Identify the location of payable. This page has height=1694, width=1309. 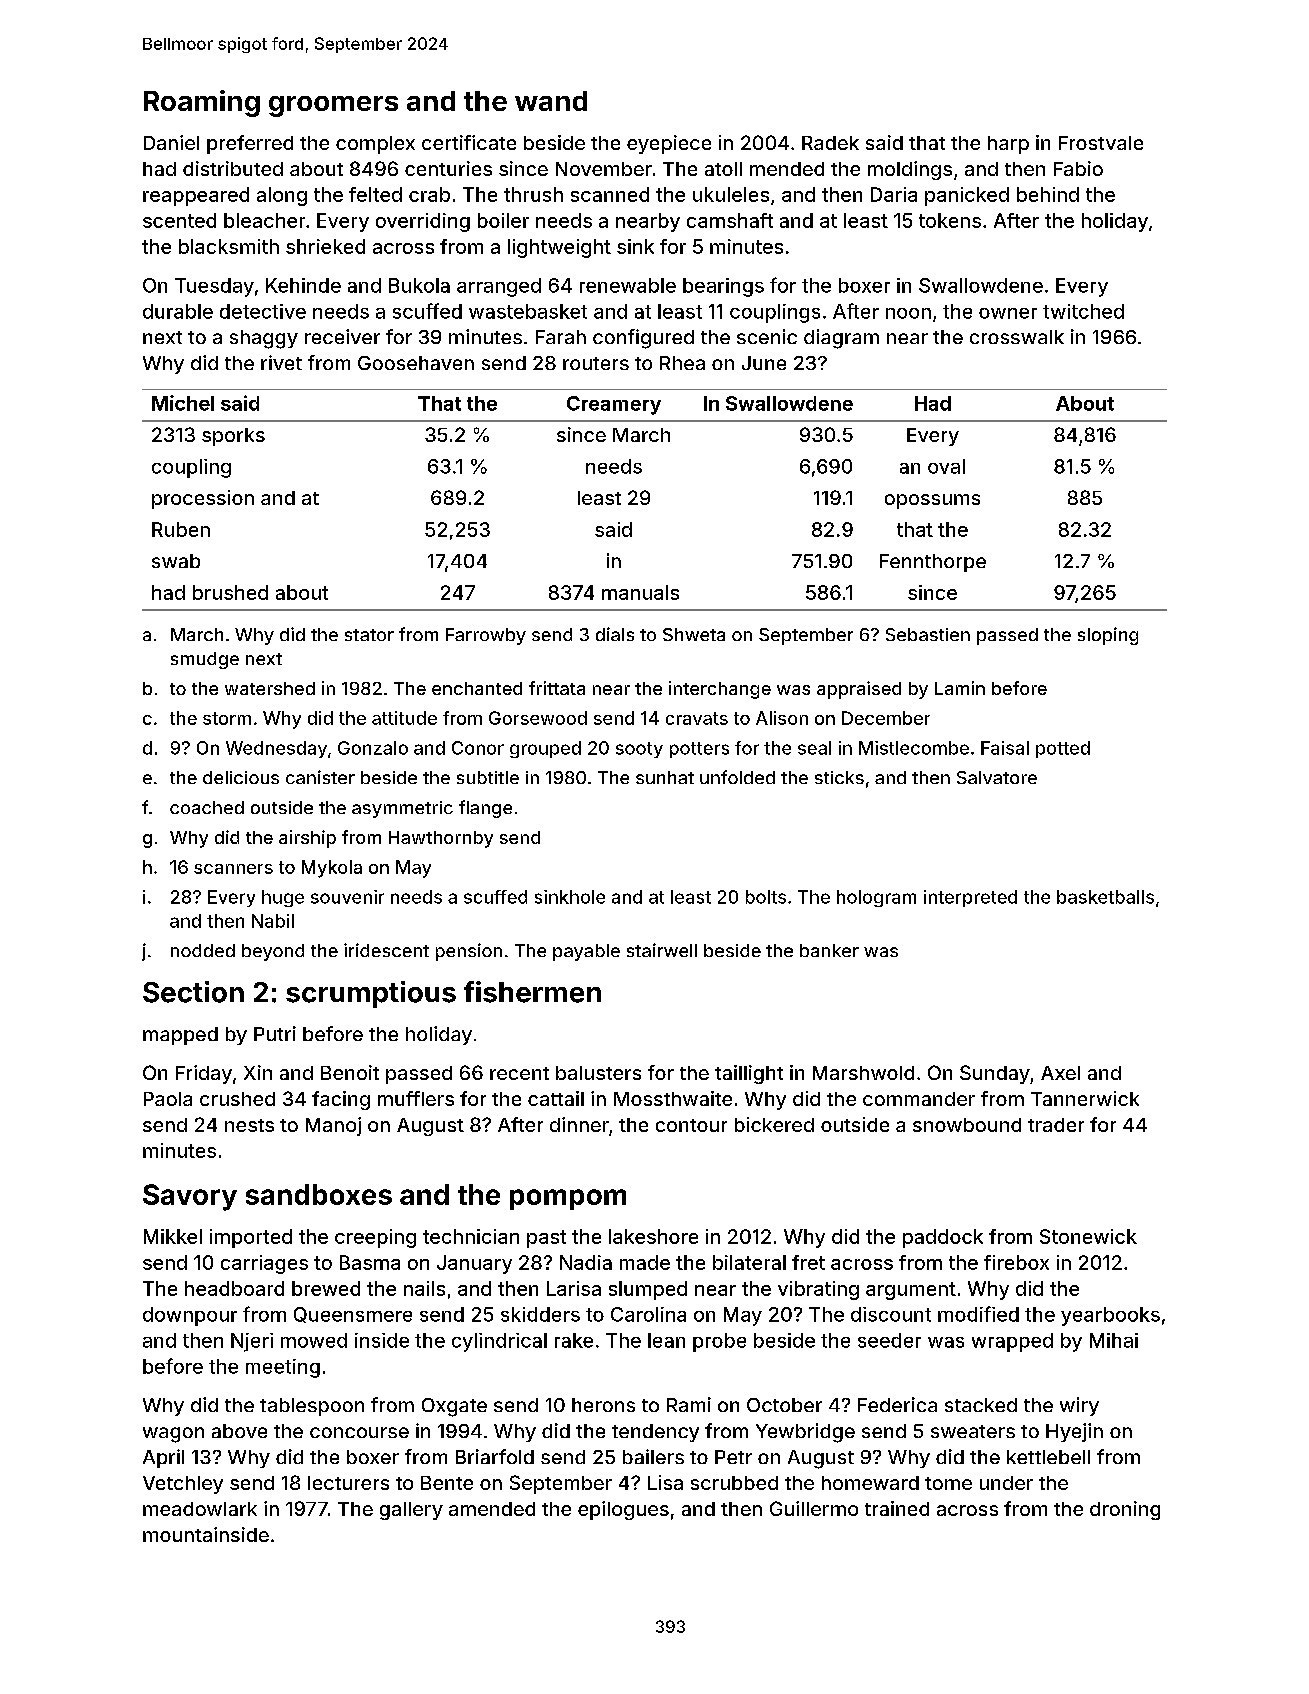
(586, 952).
